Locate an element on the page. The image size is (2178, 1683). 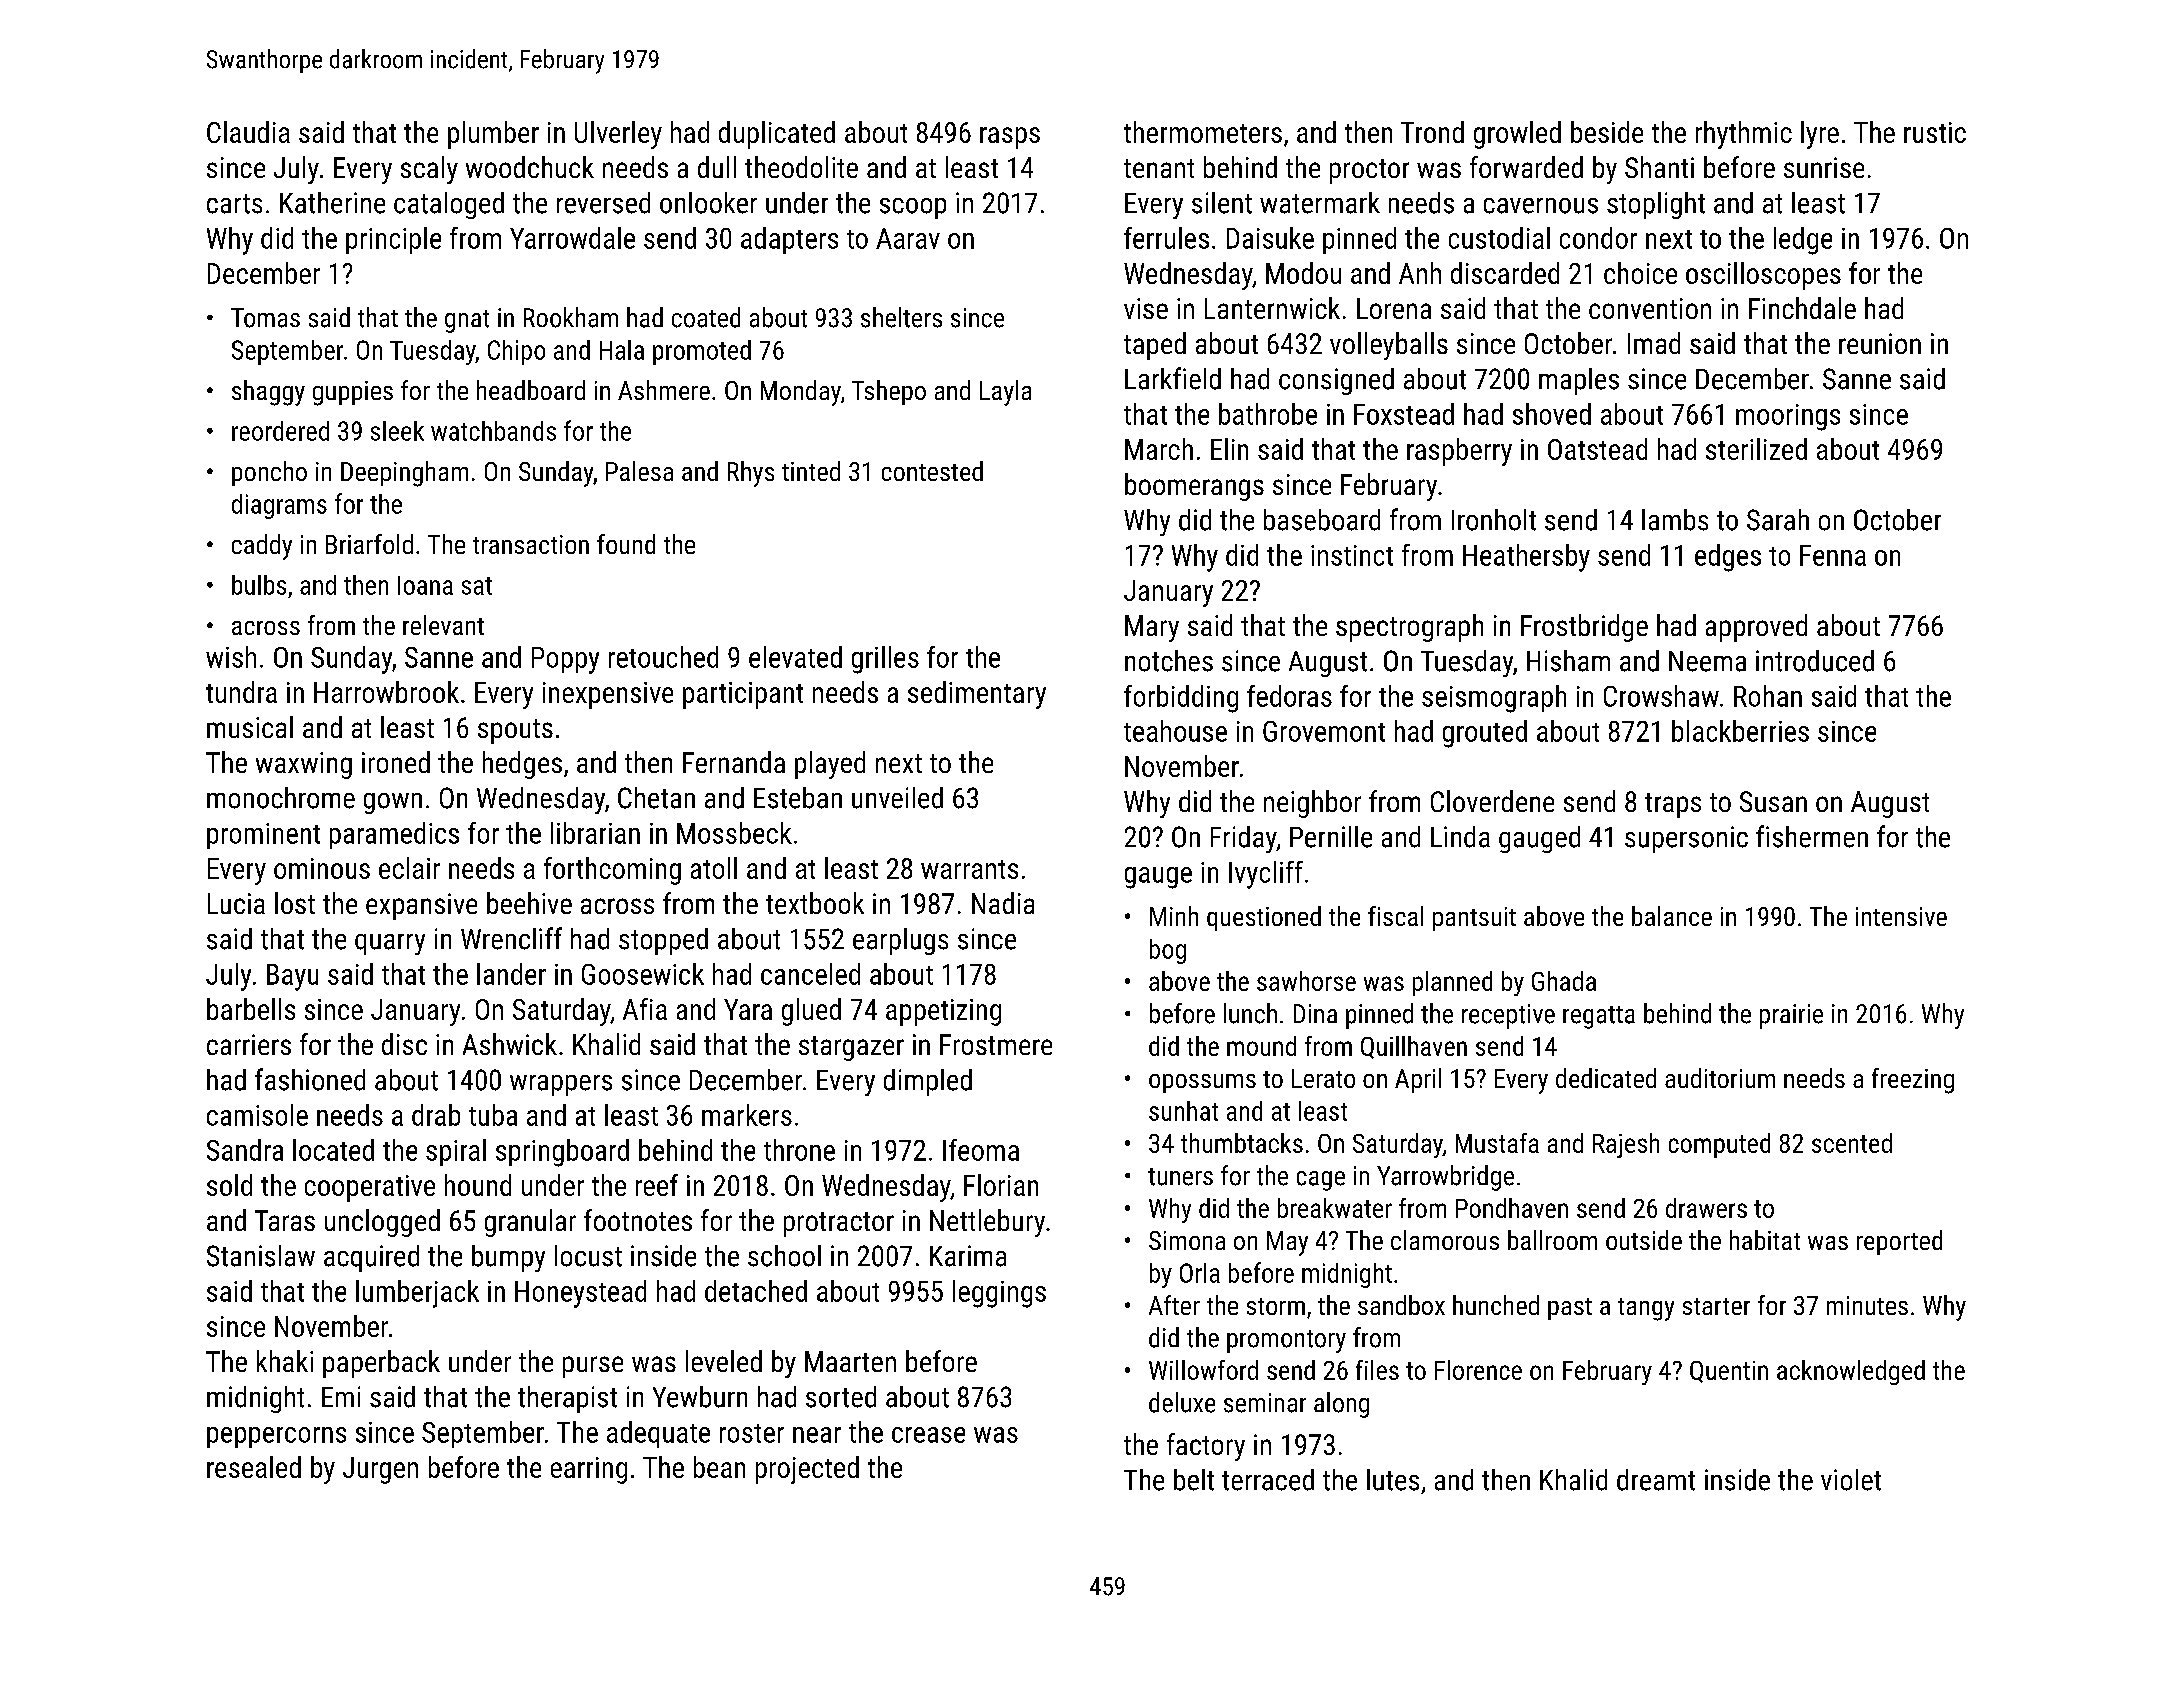
rhythmic is located at coordinates (1744, 135).
